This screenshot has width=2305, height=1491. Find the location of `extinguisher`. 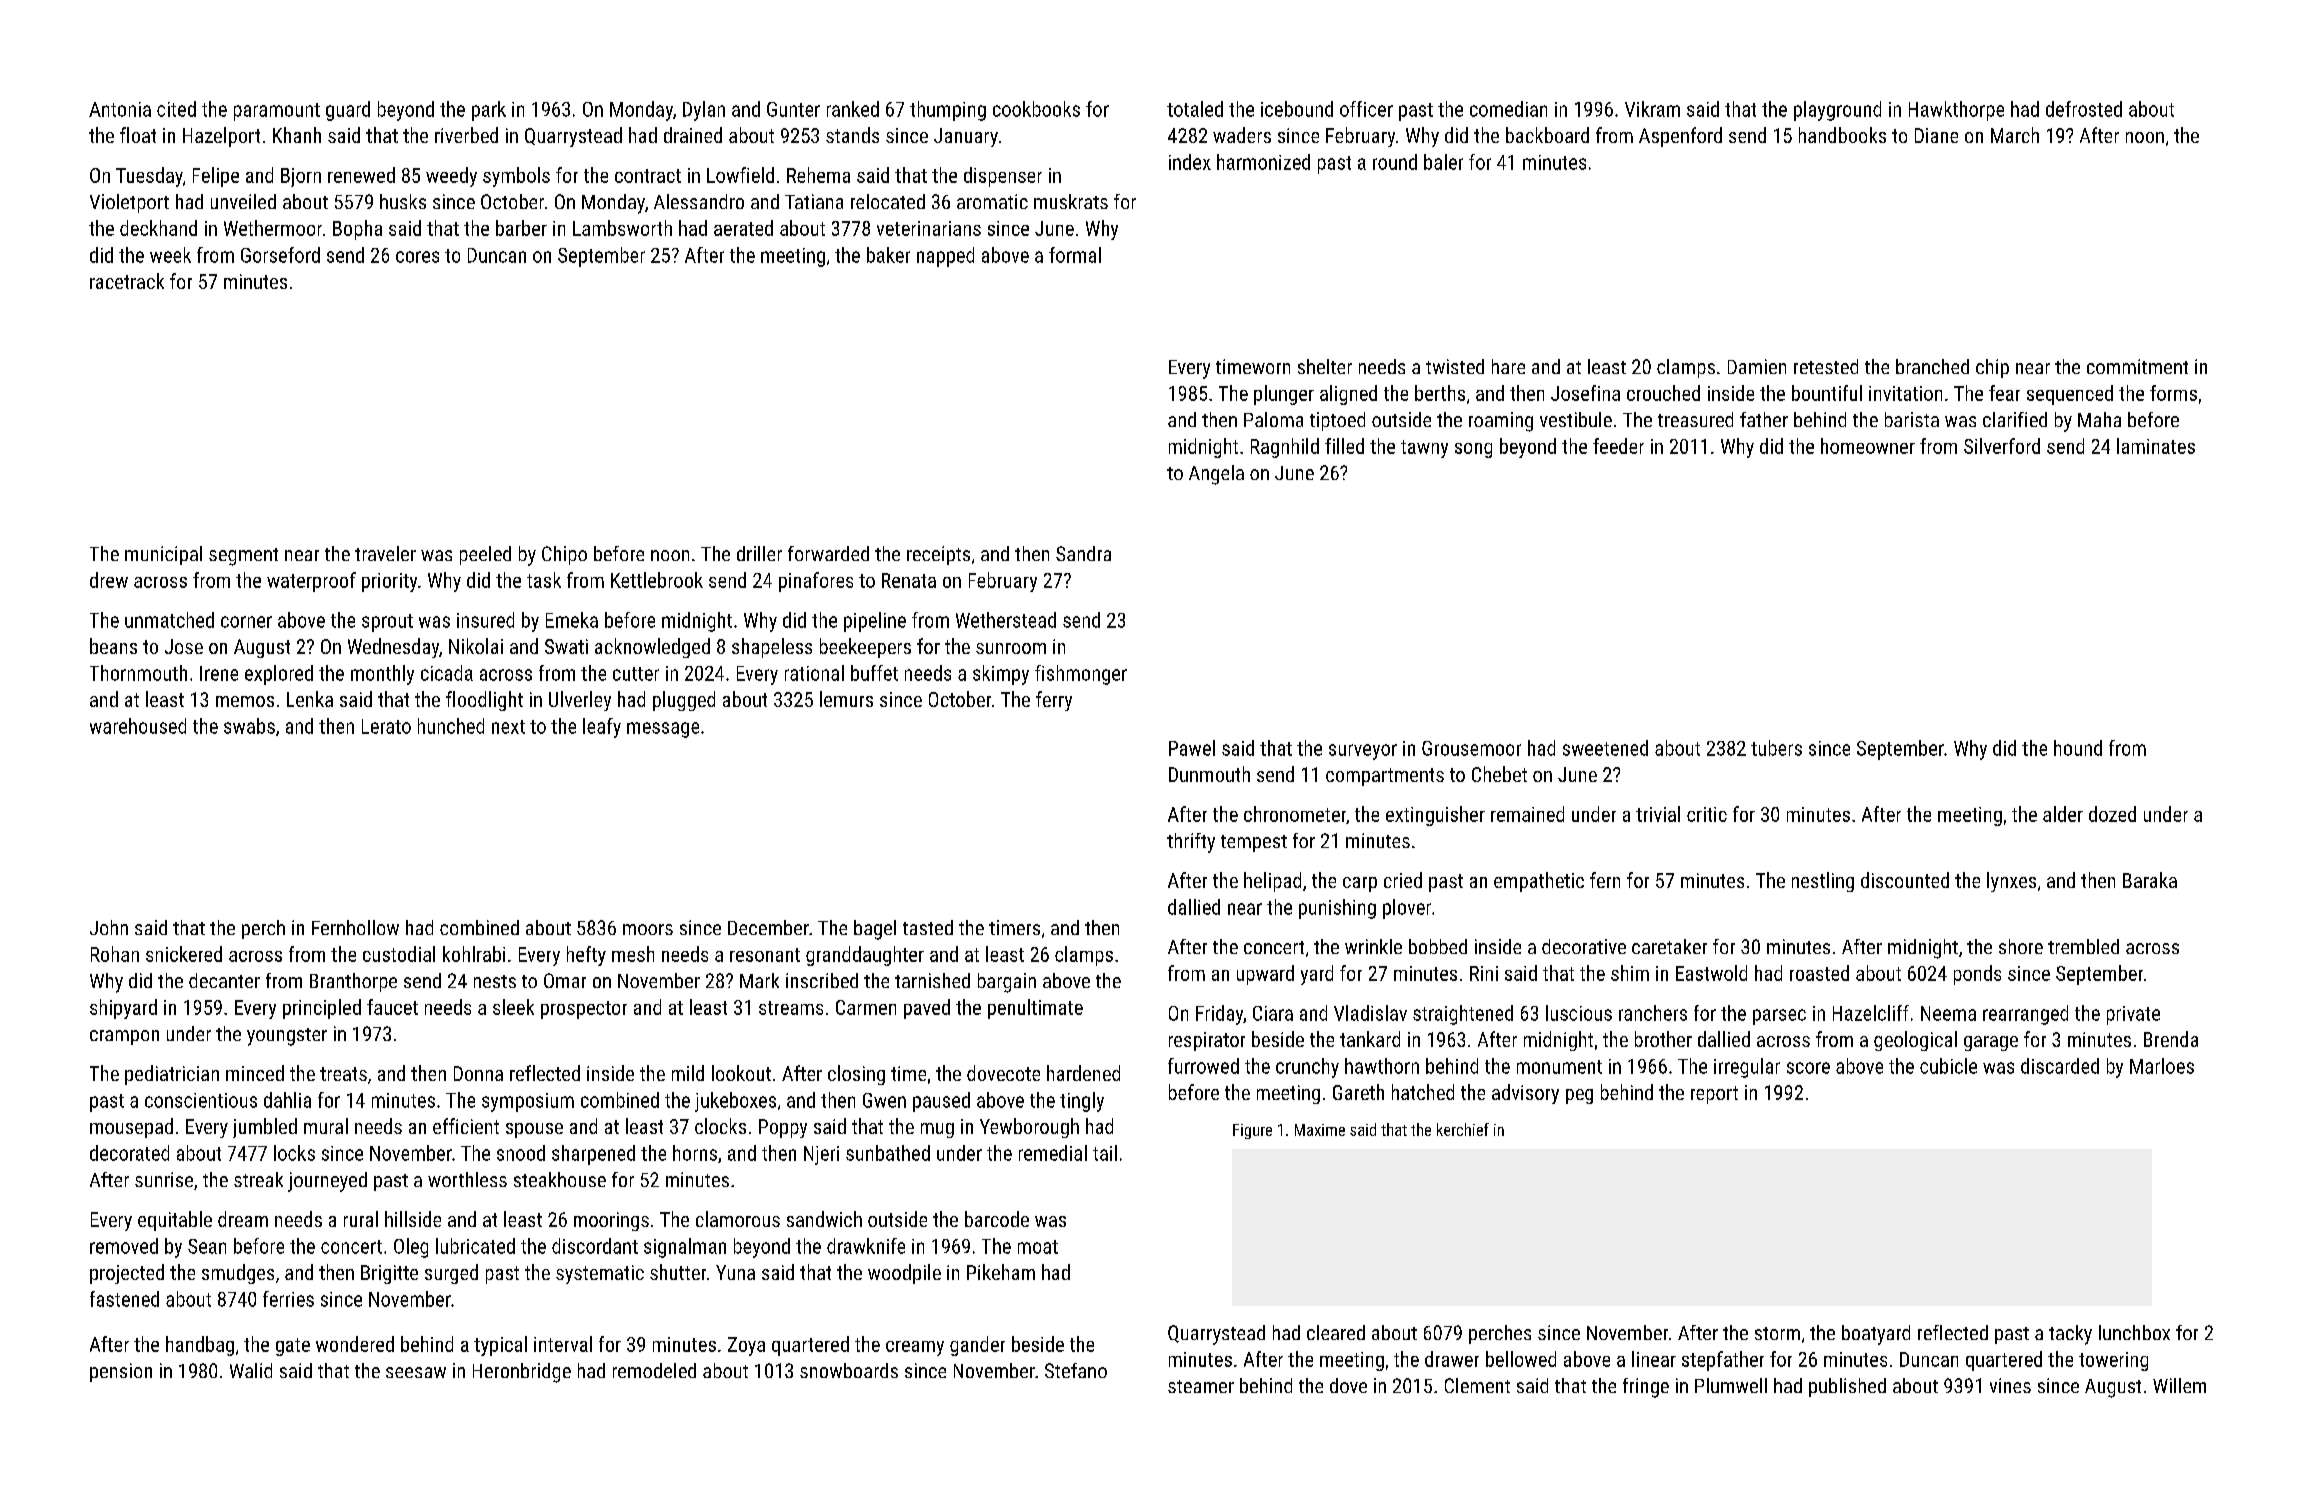

extinguisher is located at coordinates (1435, 816).
